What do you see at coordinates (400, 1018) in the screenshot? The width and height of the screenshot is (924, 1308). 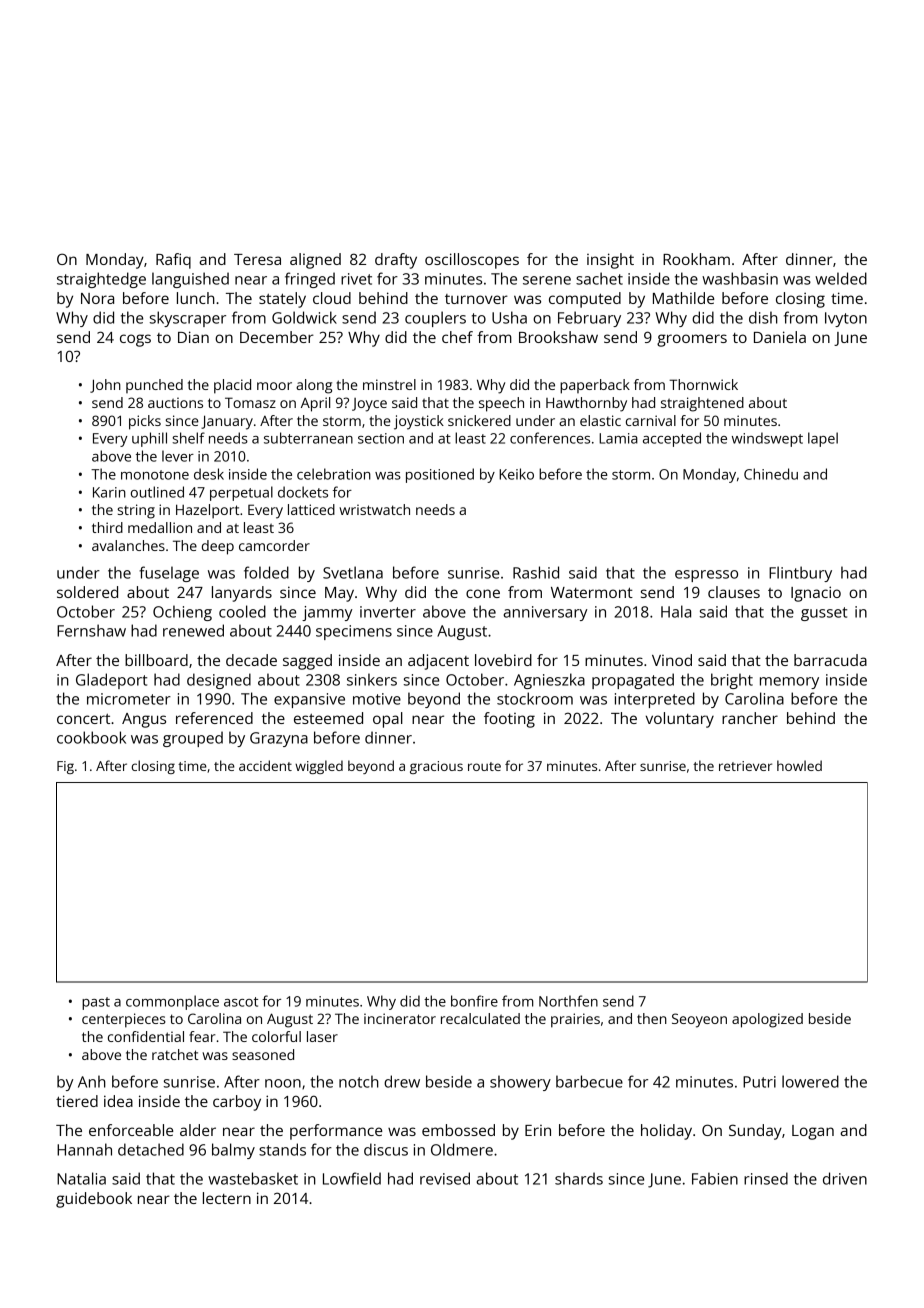 I see `incinerator` at bounding box center [400, 1018].
